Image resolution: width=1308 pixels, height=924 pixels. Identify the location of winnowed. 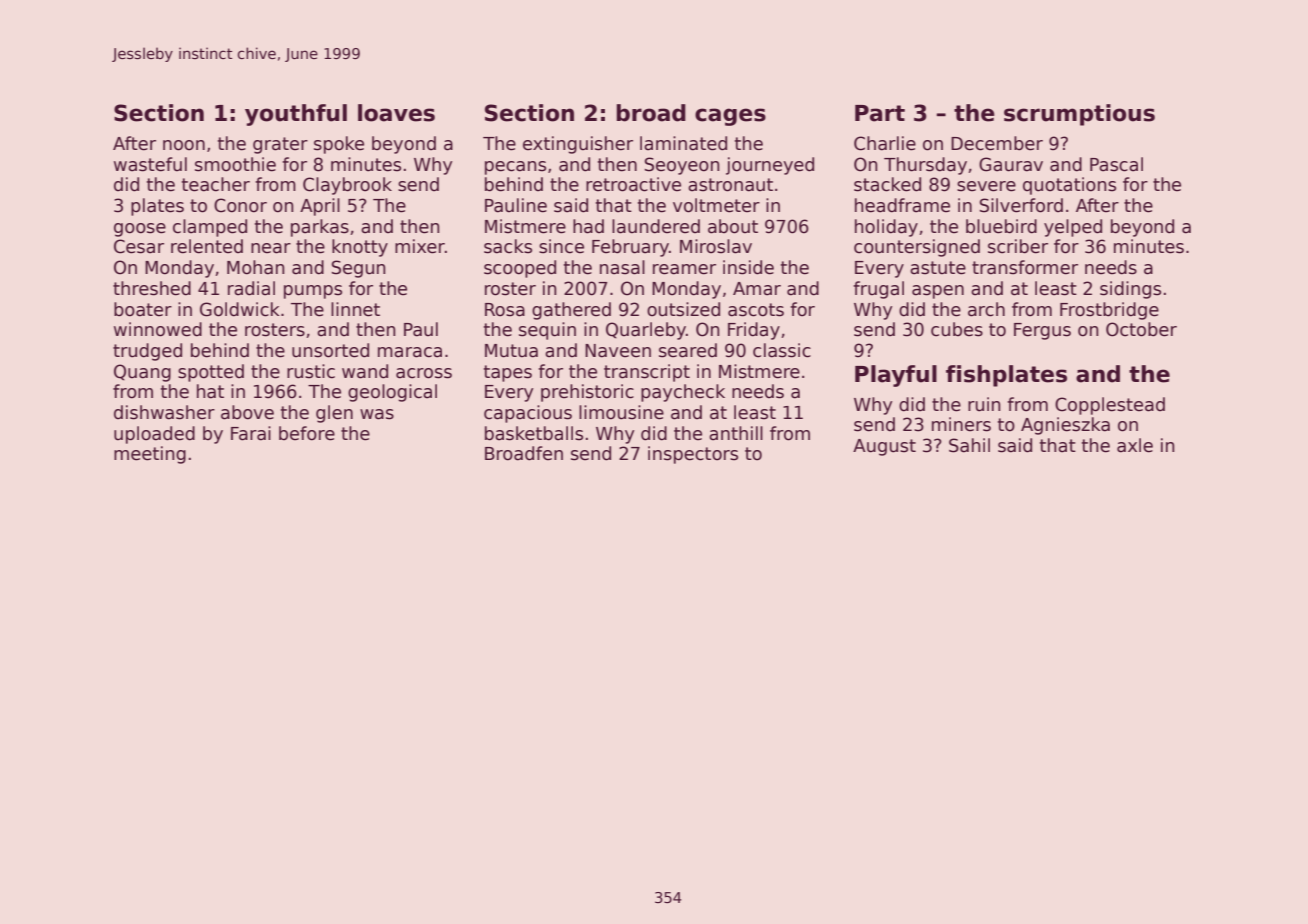
(158, 329).
